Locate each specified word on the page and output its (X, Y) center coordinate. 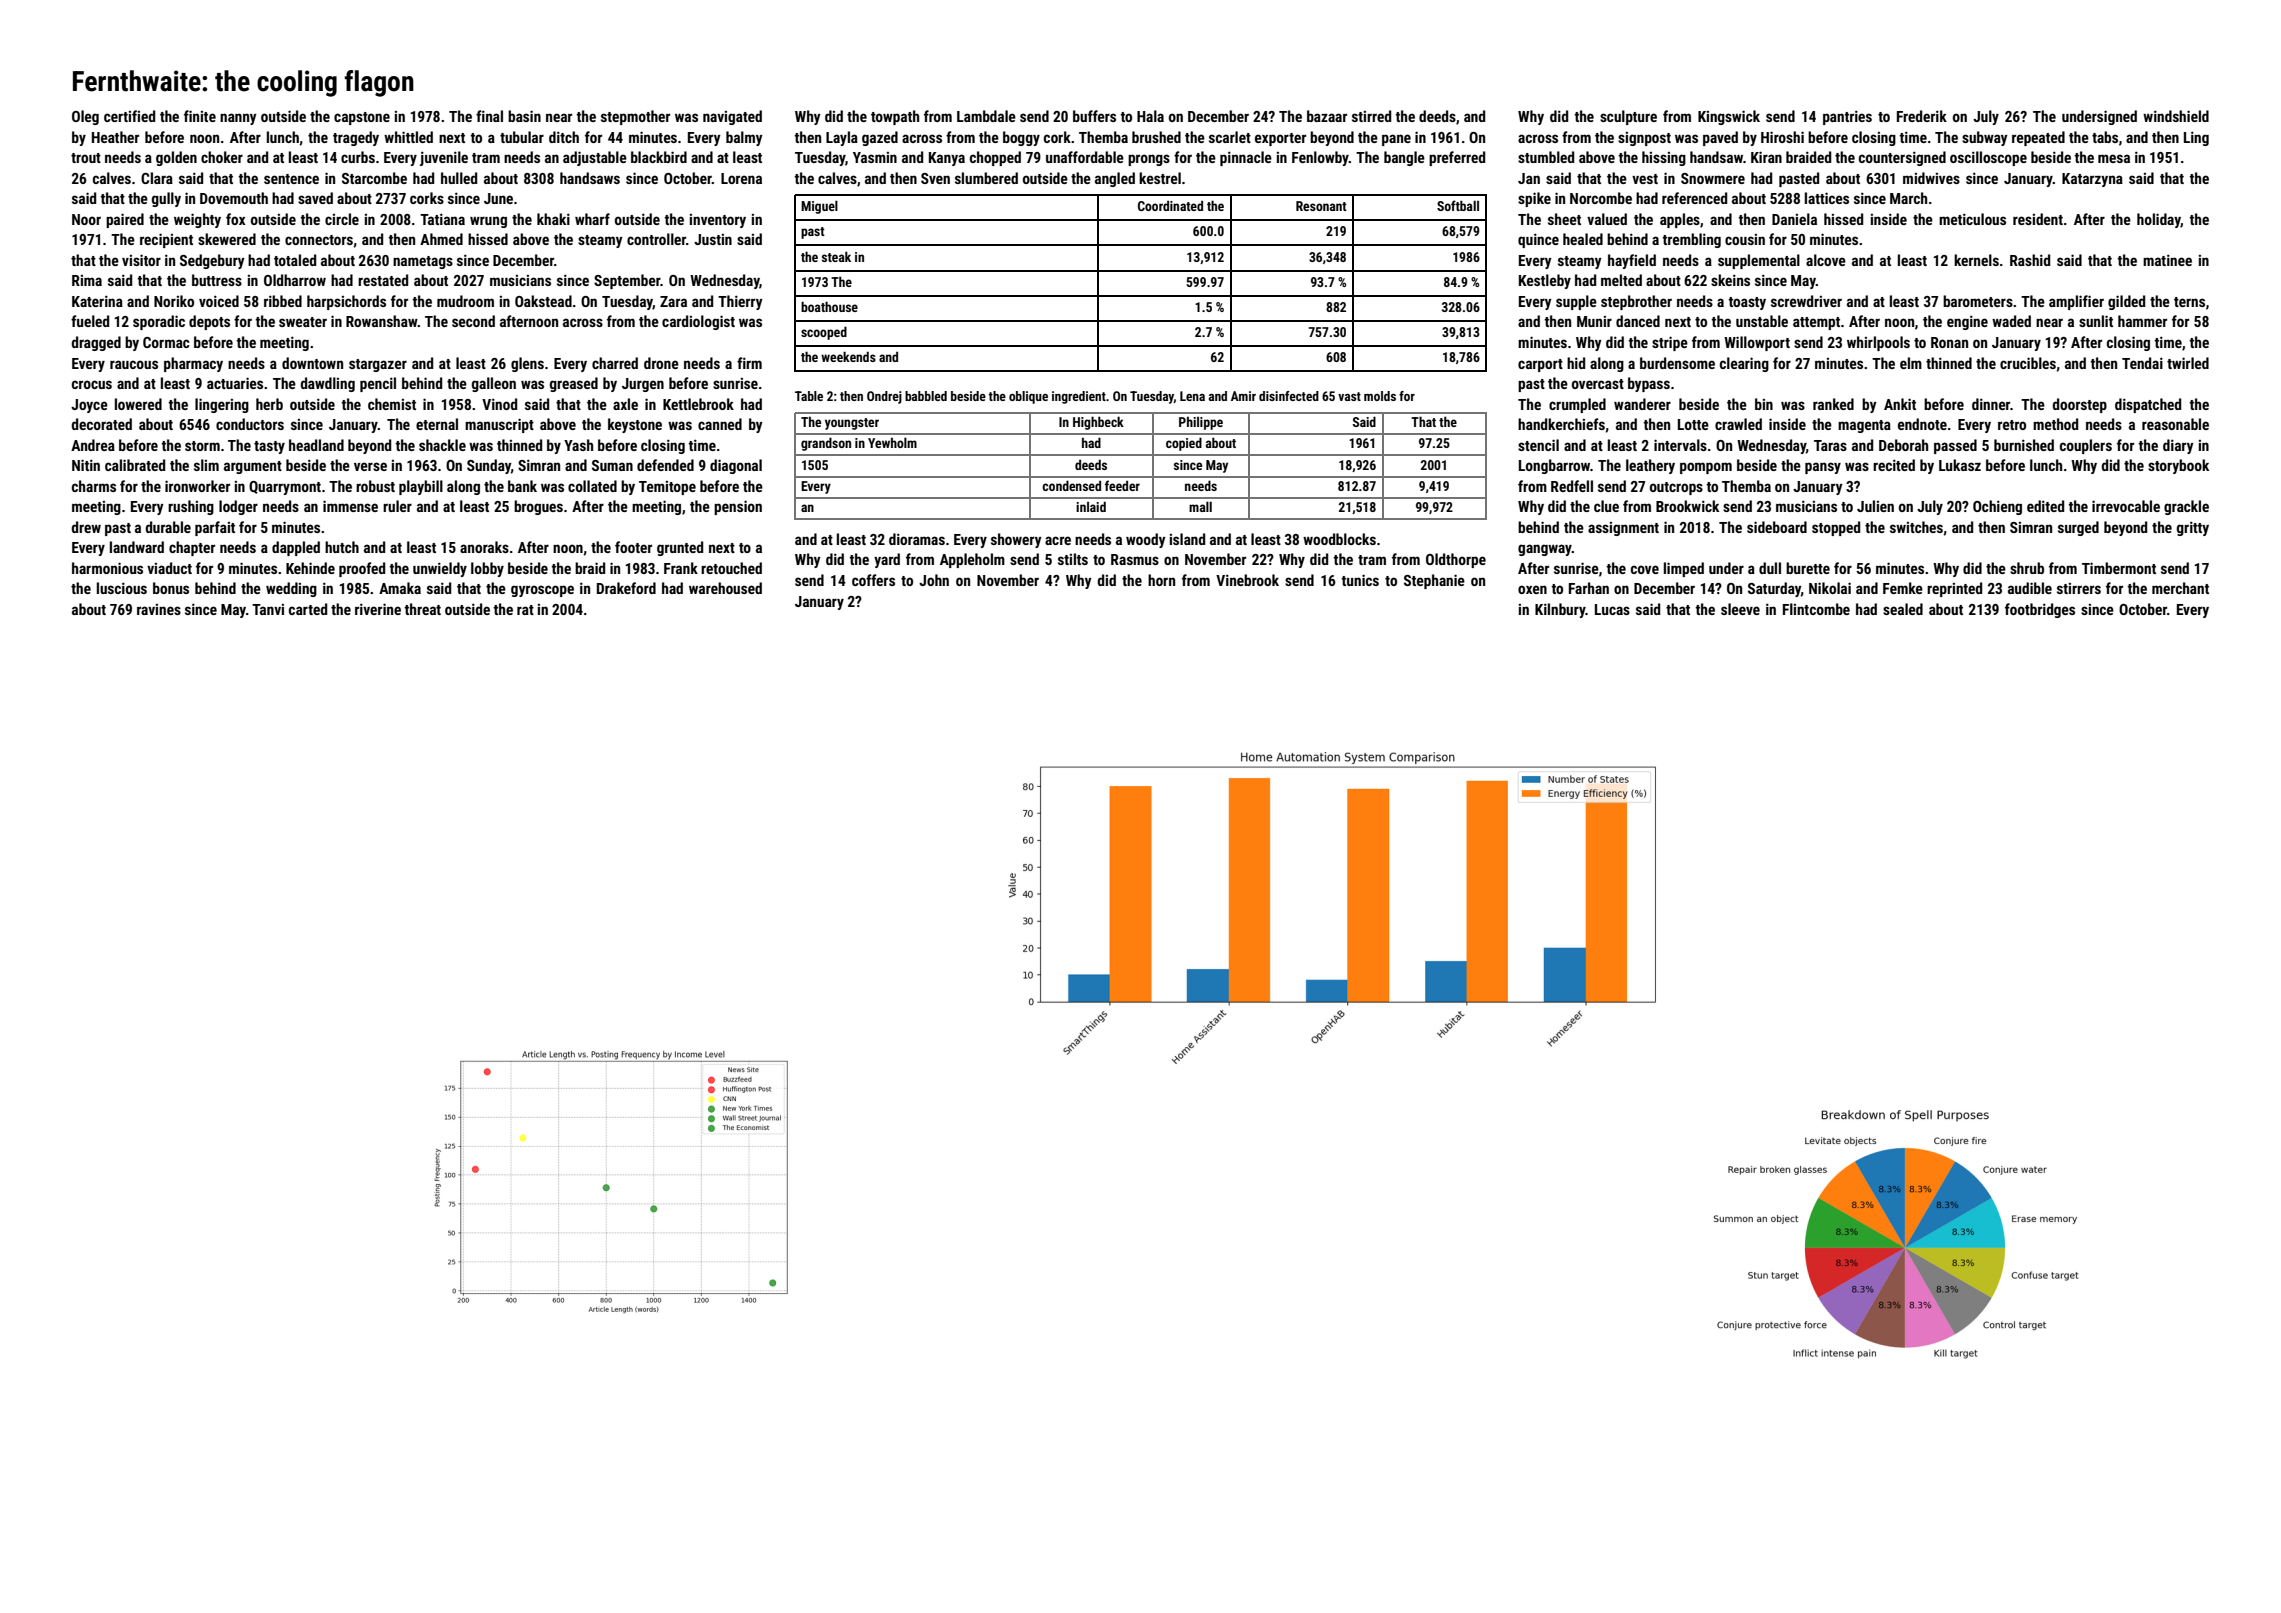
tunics (1360, 580)
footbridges (2040, 610)
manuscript (499, 425)
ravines (159, 609)
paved (1720, 138)
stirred (1371, 116)
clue (1606, 506)
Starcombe (374, 178)
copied (1184, 444)
